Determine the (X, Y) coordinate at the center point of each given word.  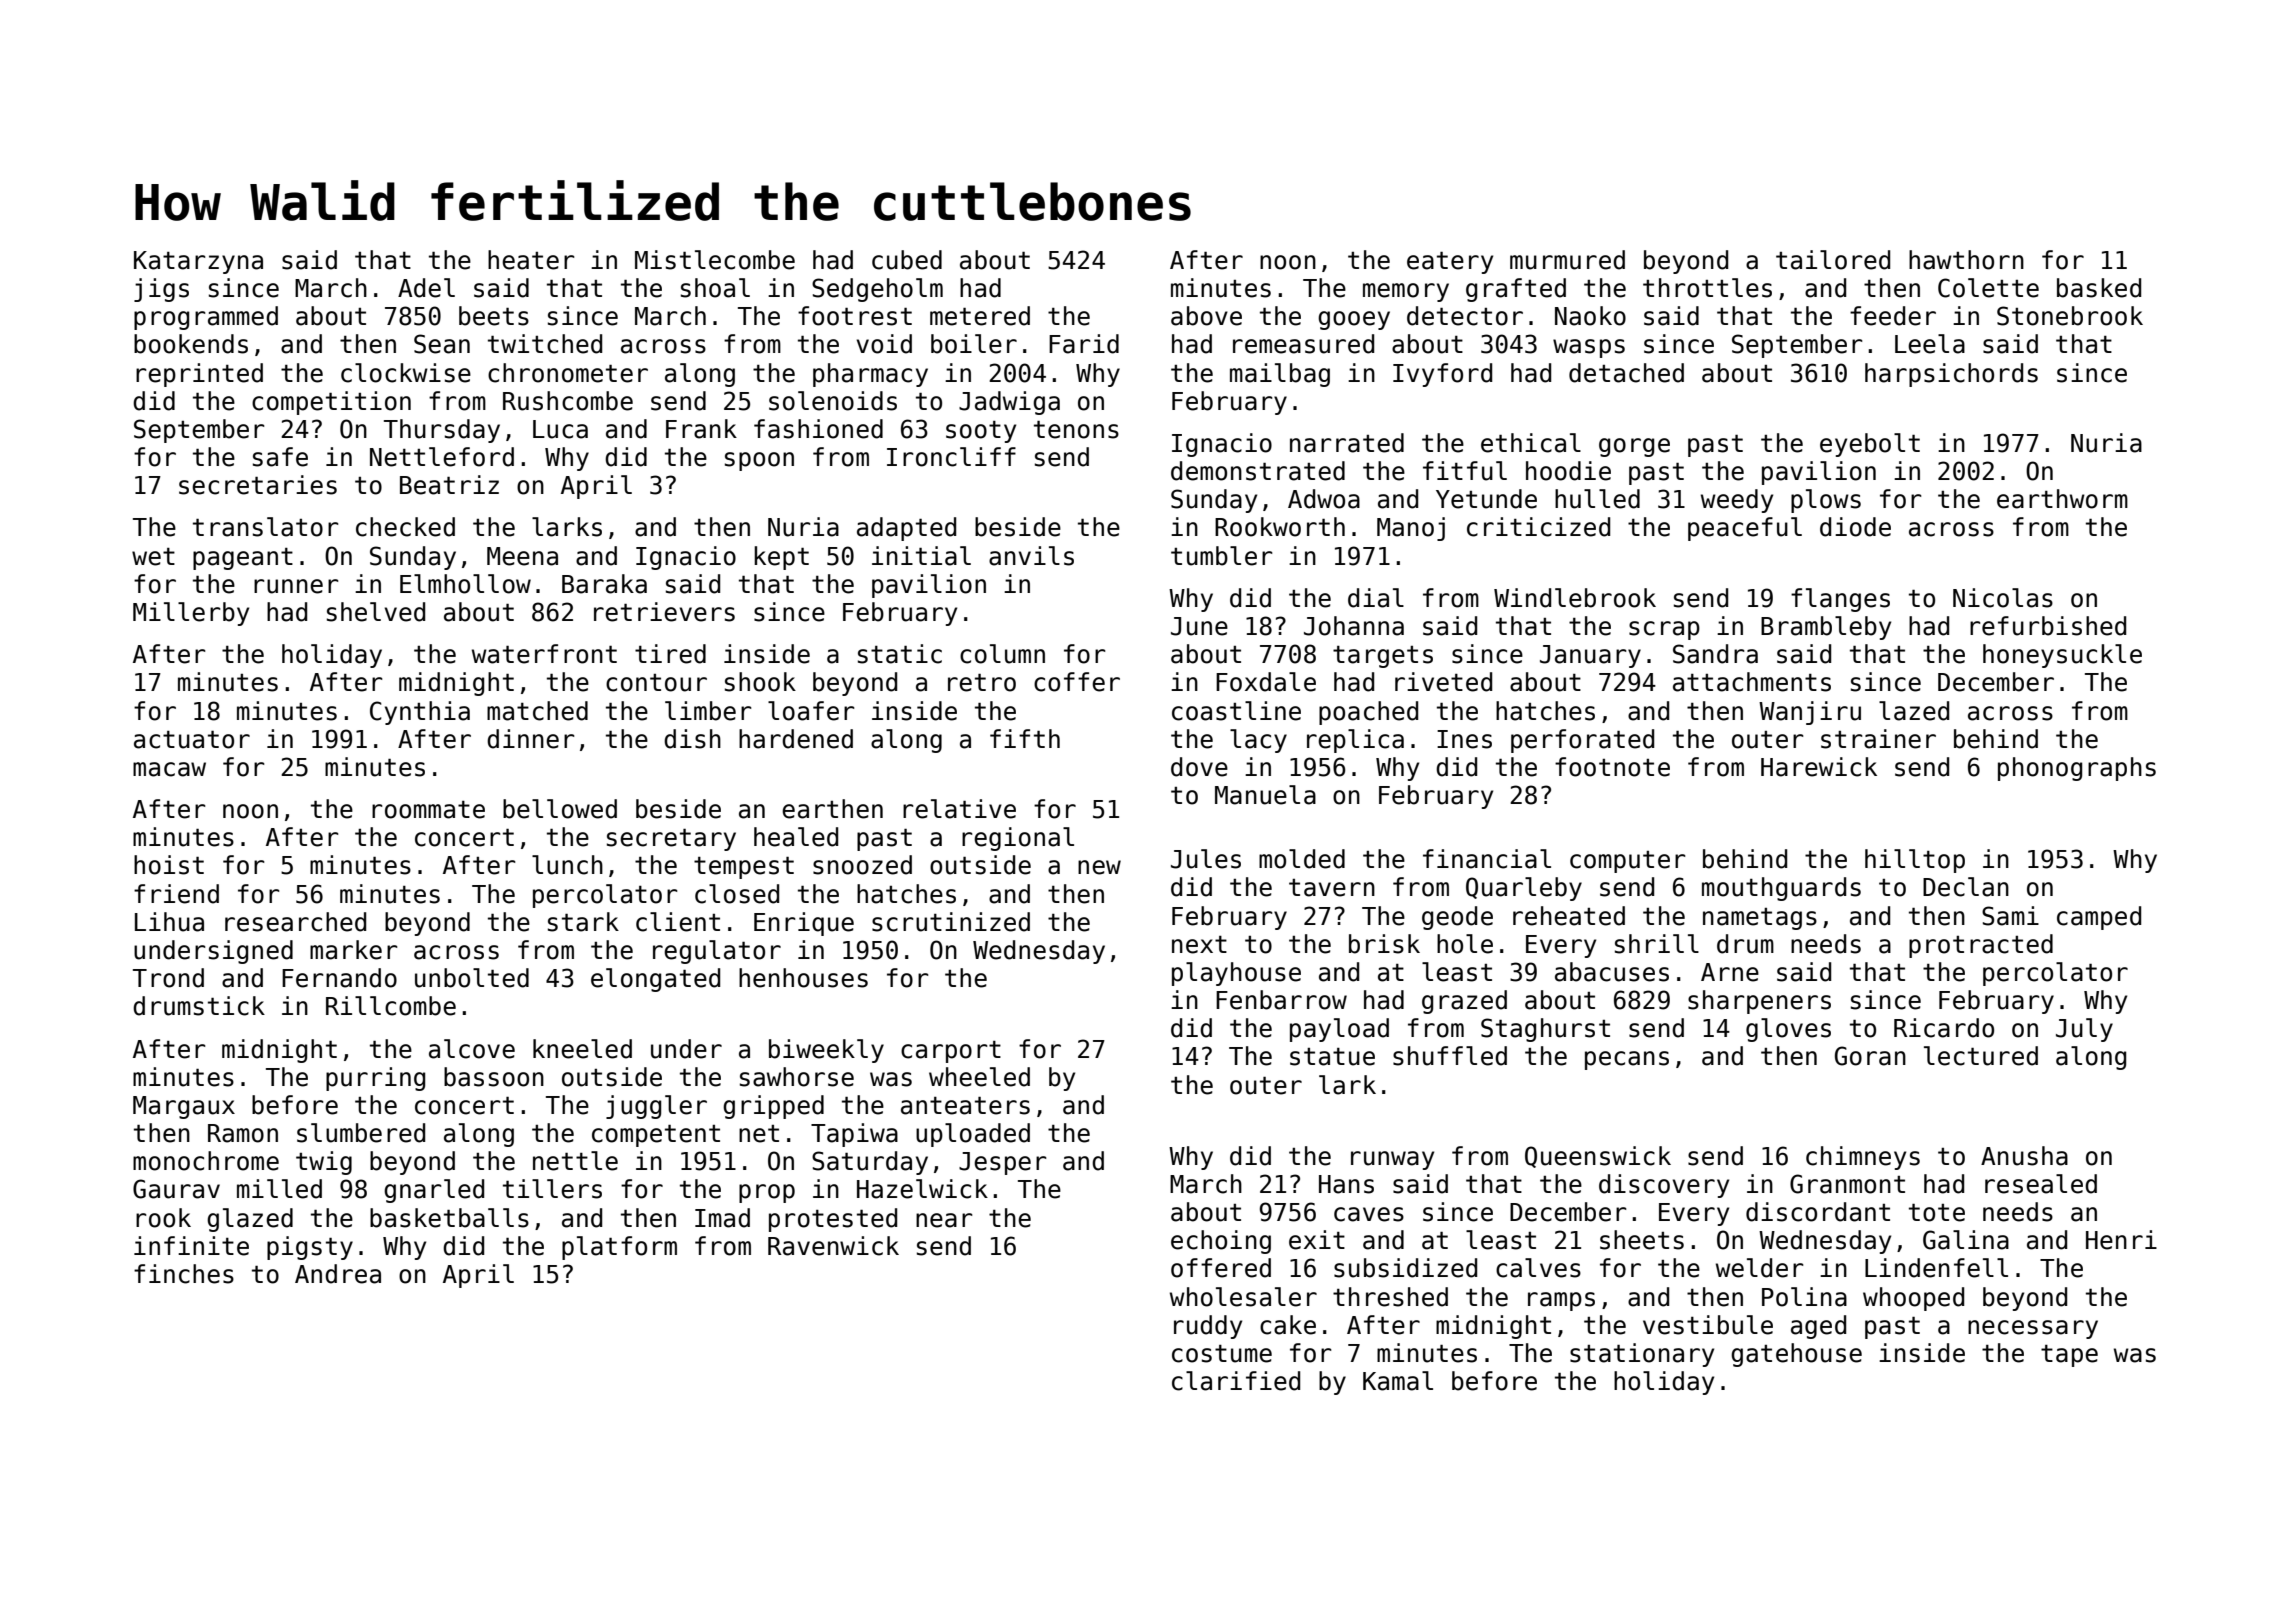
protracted (1981, 946)
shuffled (1450, 1056)
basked (2099, 288)
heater (531, 260)
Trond (168, 978)
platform (619, 1248)
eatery (1450, 263)
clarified (1236, 1381)
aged (1818, 1327)
